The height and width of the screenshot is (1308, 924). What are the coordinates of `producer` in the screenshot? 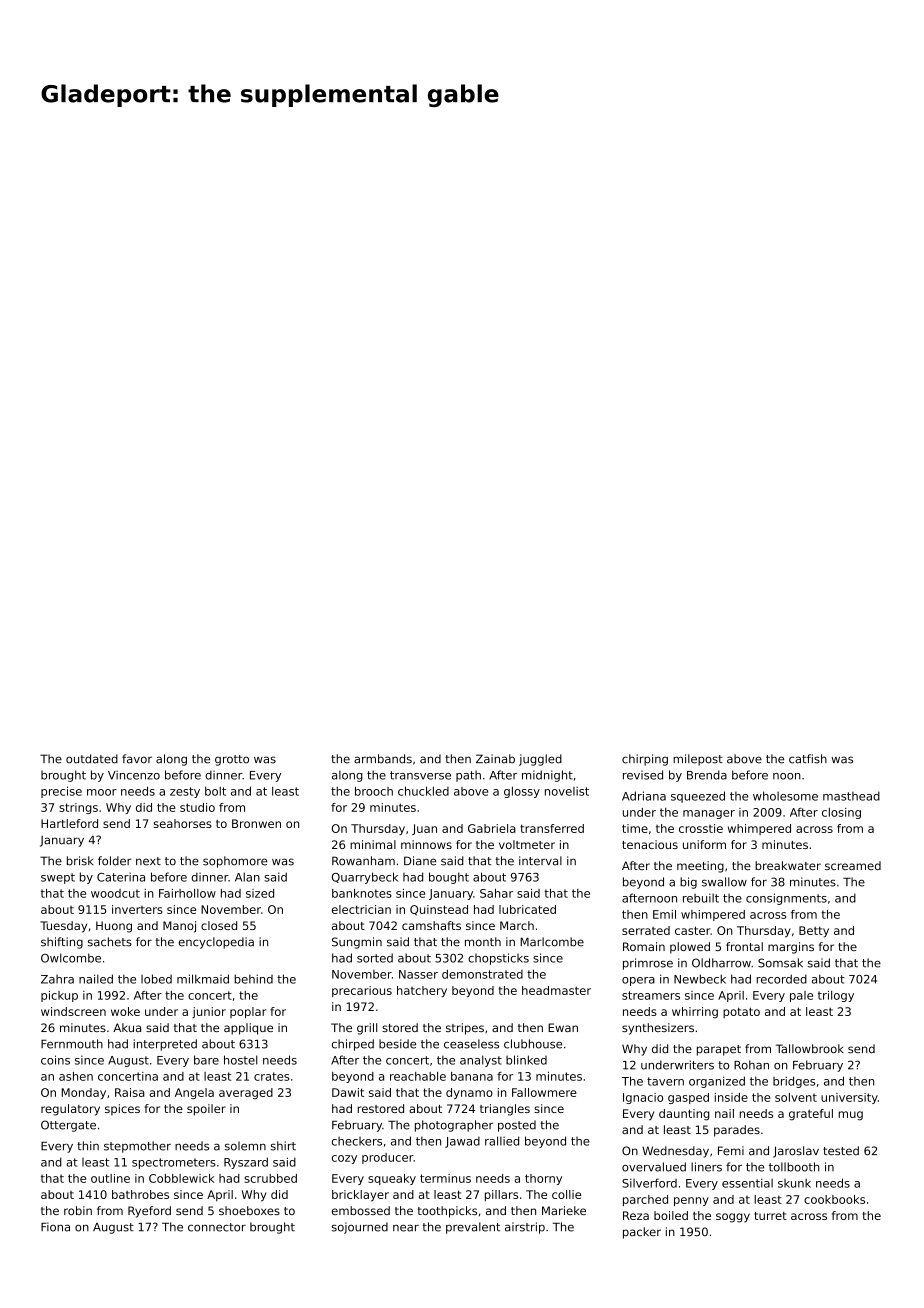 It's located at (388, 1158).
